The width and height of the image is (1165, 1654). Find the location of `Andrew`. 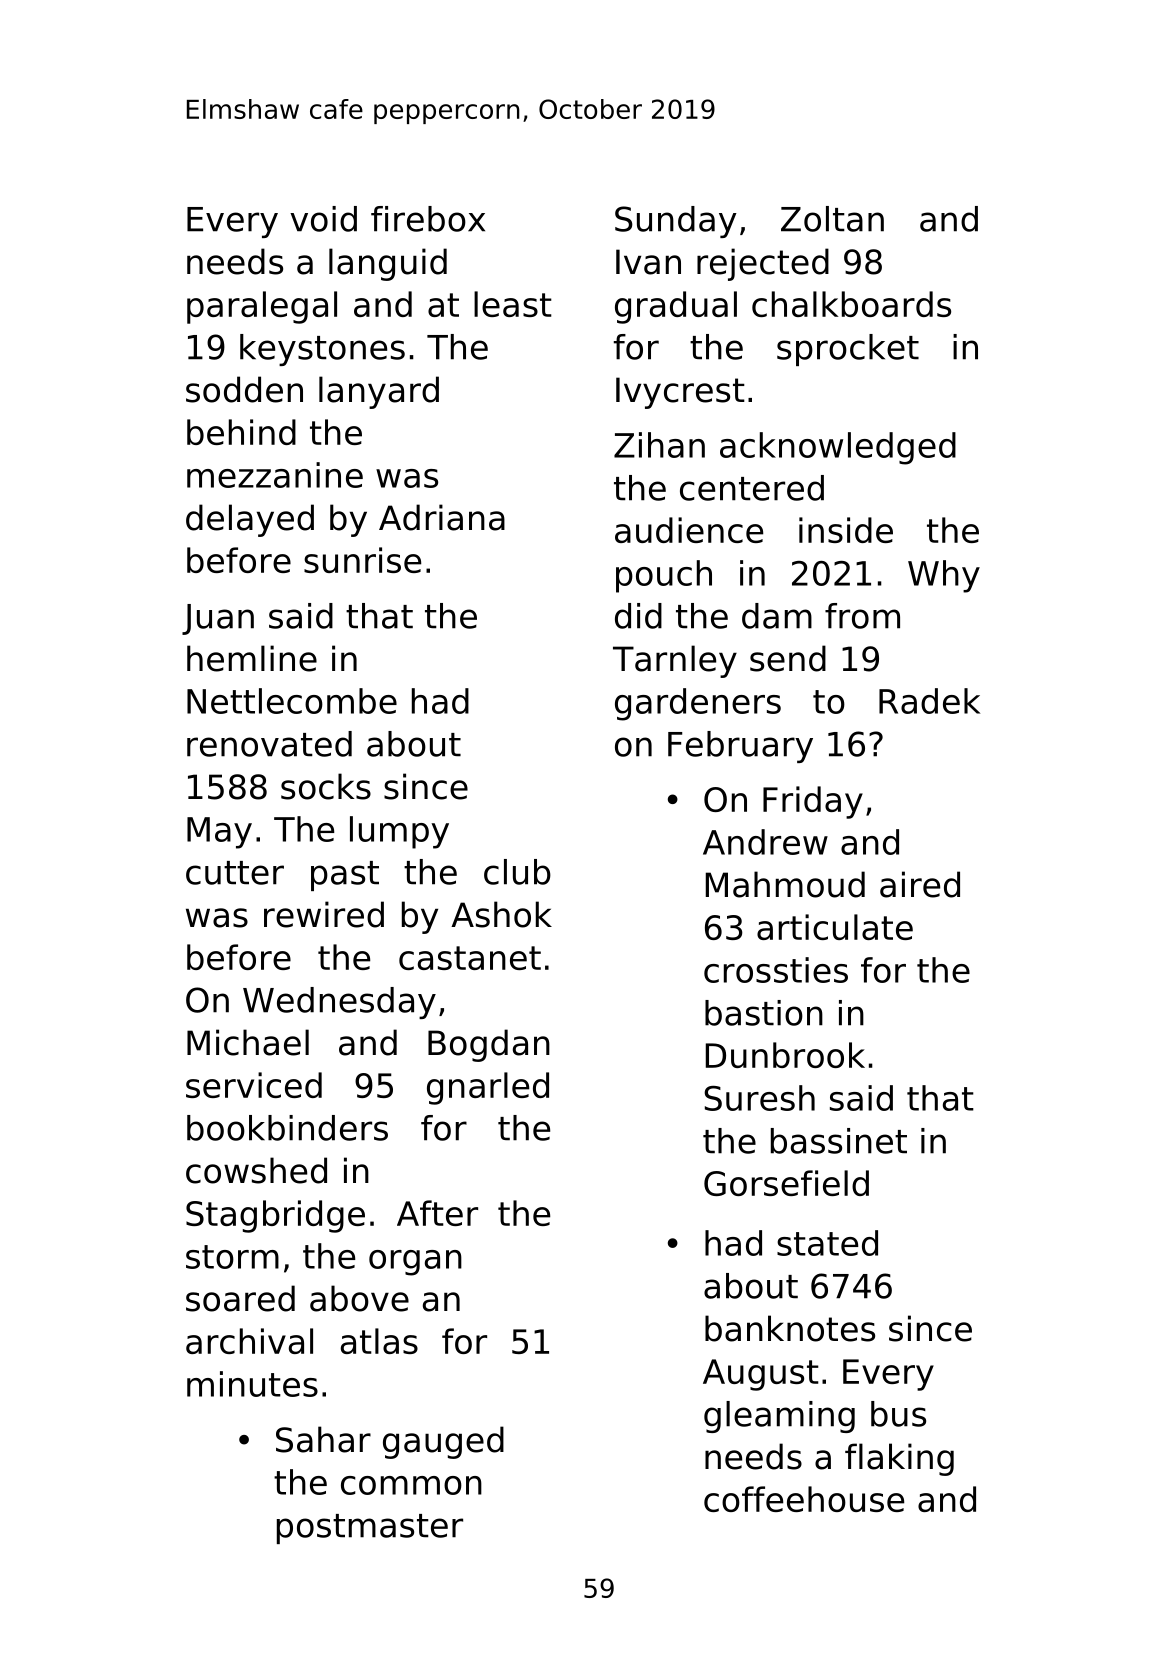

Andrew is located at coordinates (765, 842).
